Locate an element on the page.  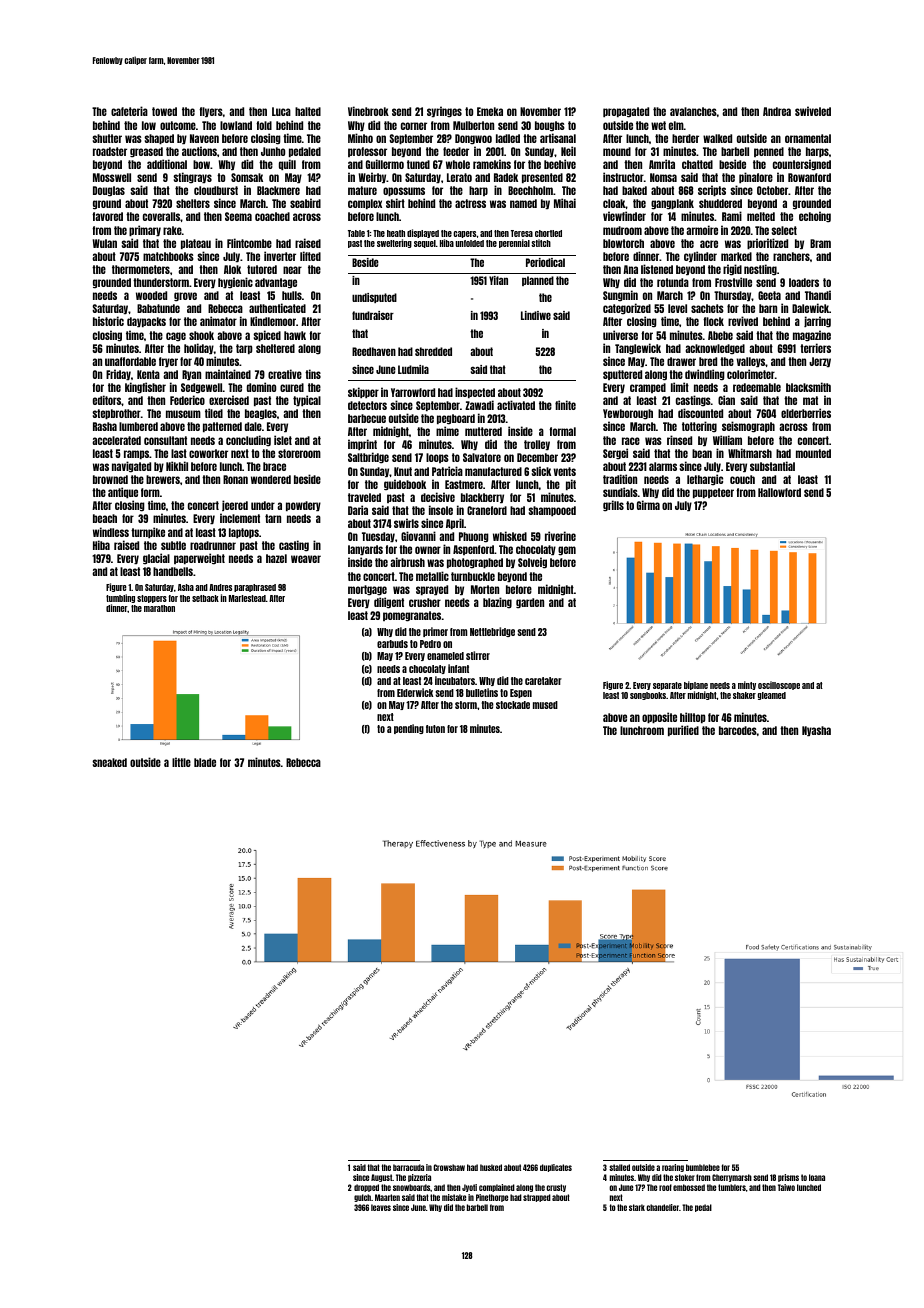
syringes is located at coordinates (444, 112).
